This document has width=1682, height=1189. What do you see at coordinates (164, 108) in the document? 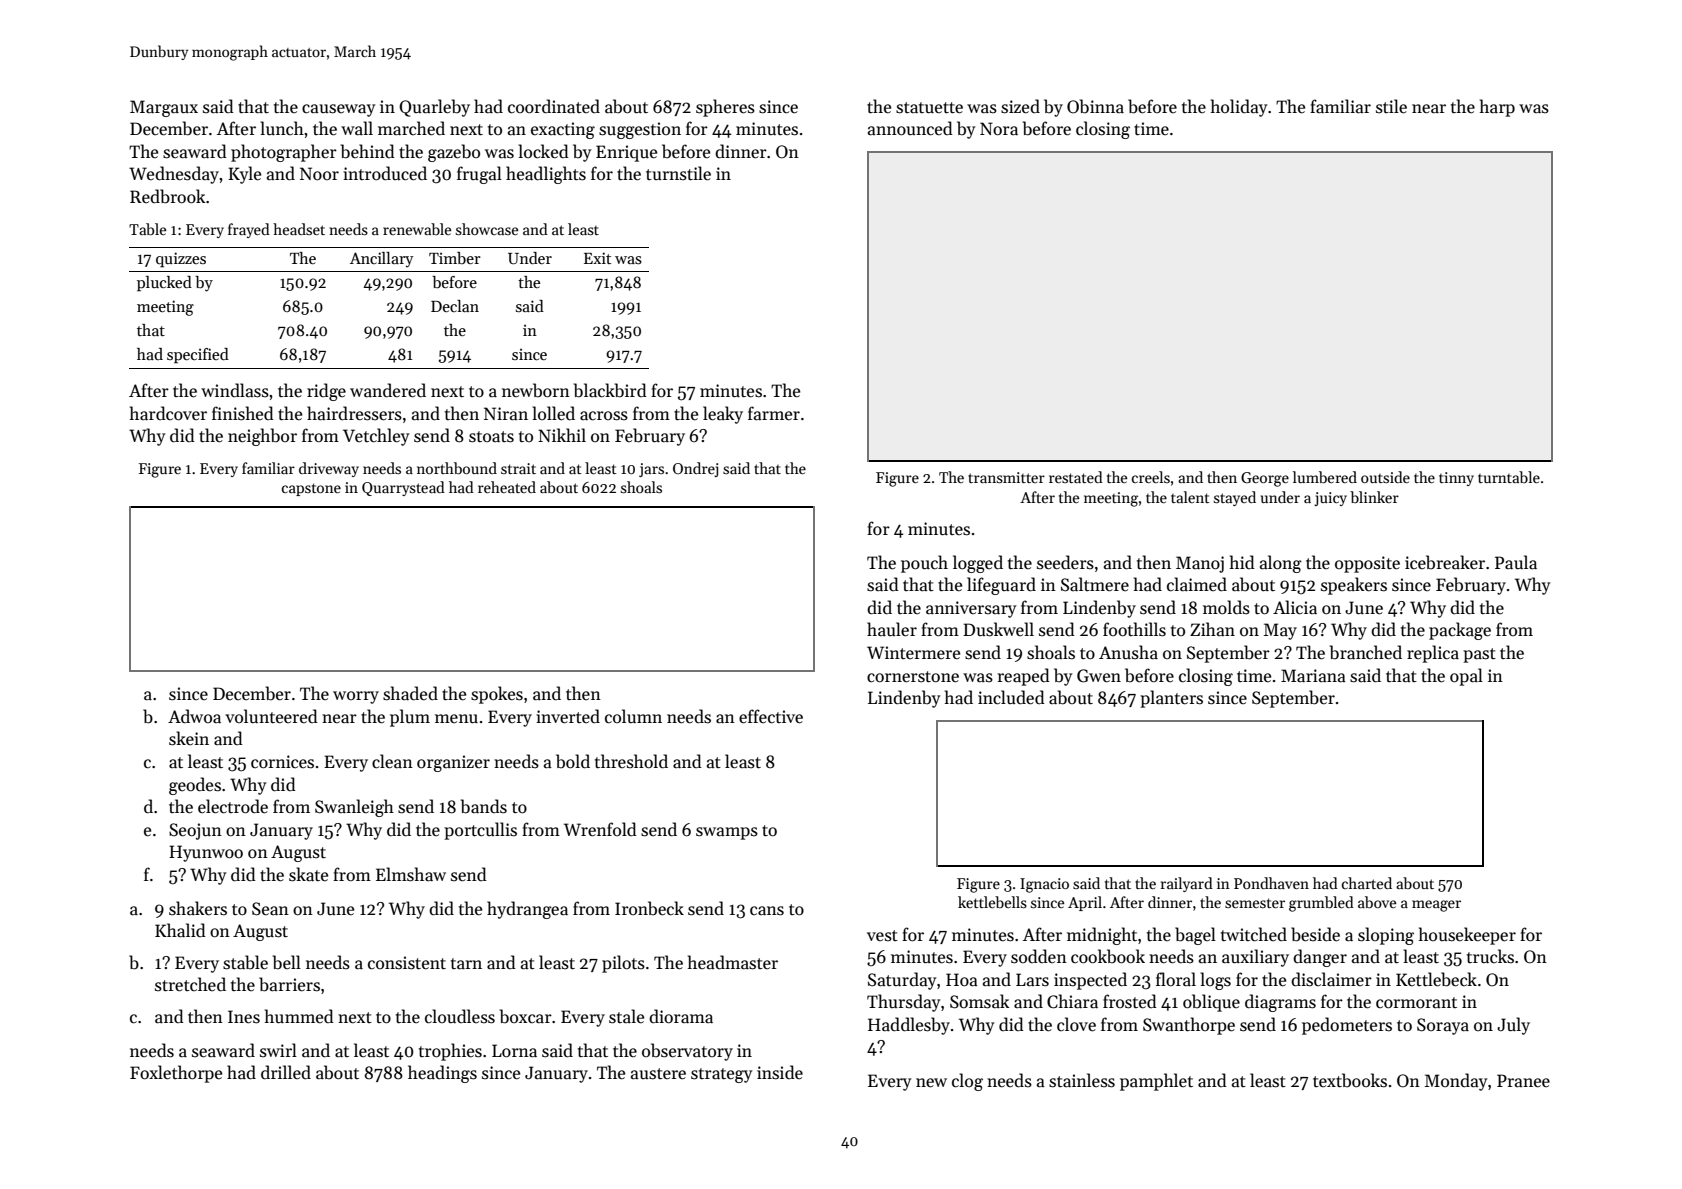
I see `Margaux` at bounding box center [164, 108].
